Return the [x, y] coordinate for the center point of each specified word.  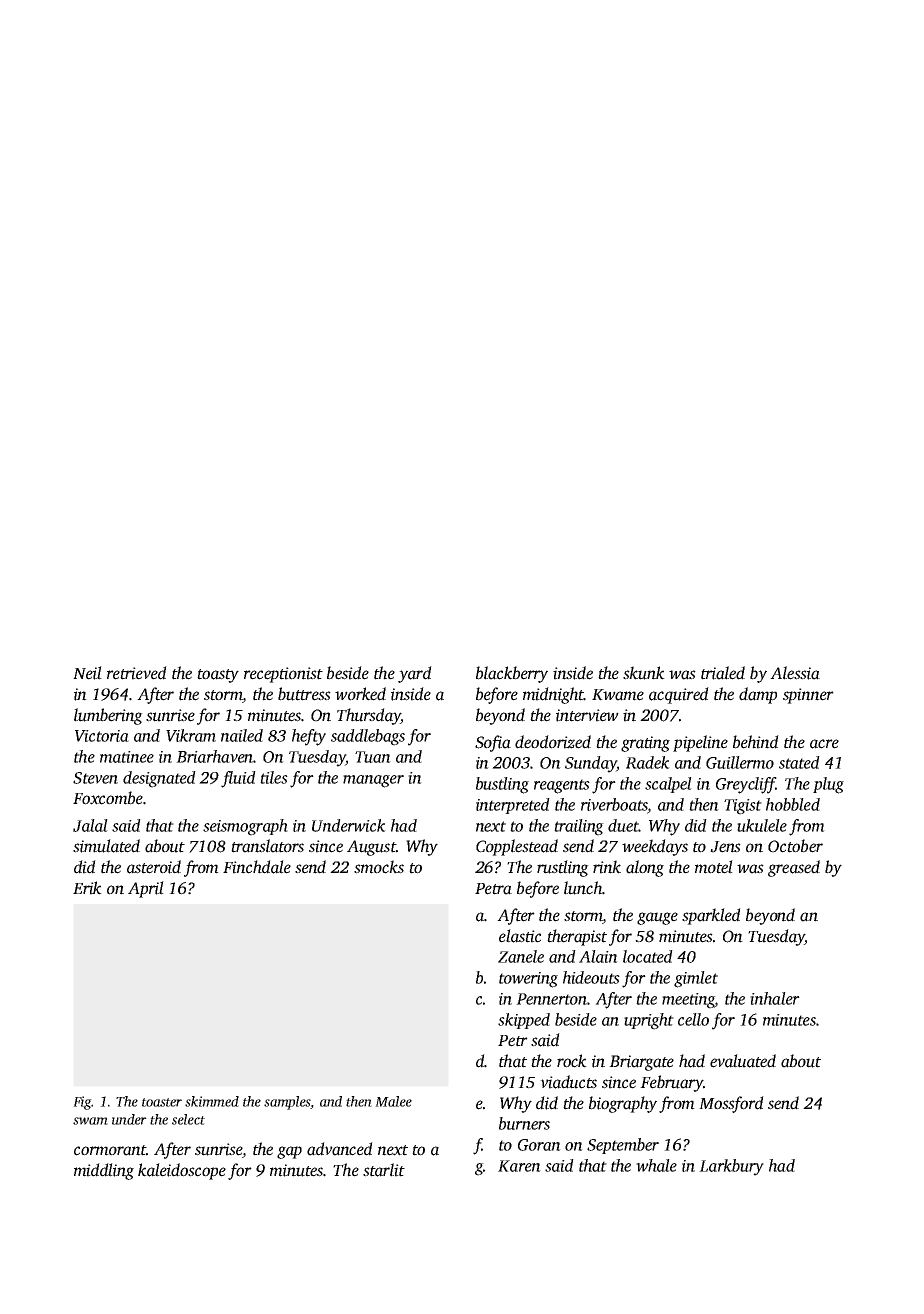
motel [714, 867]
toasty [218, 676]
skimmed [212, 1101]
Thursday [369, 716]
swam [90, 1121]
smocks [379, 867]
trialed [723, 673]
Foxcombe [108, 798]
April [146, 889]
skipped [524, 1021]
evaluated [743, 1061]
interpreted [513, 806]
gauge [657, 918]
